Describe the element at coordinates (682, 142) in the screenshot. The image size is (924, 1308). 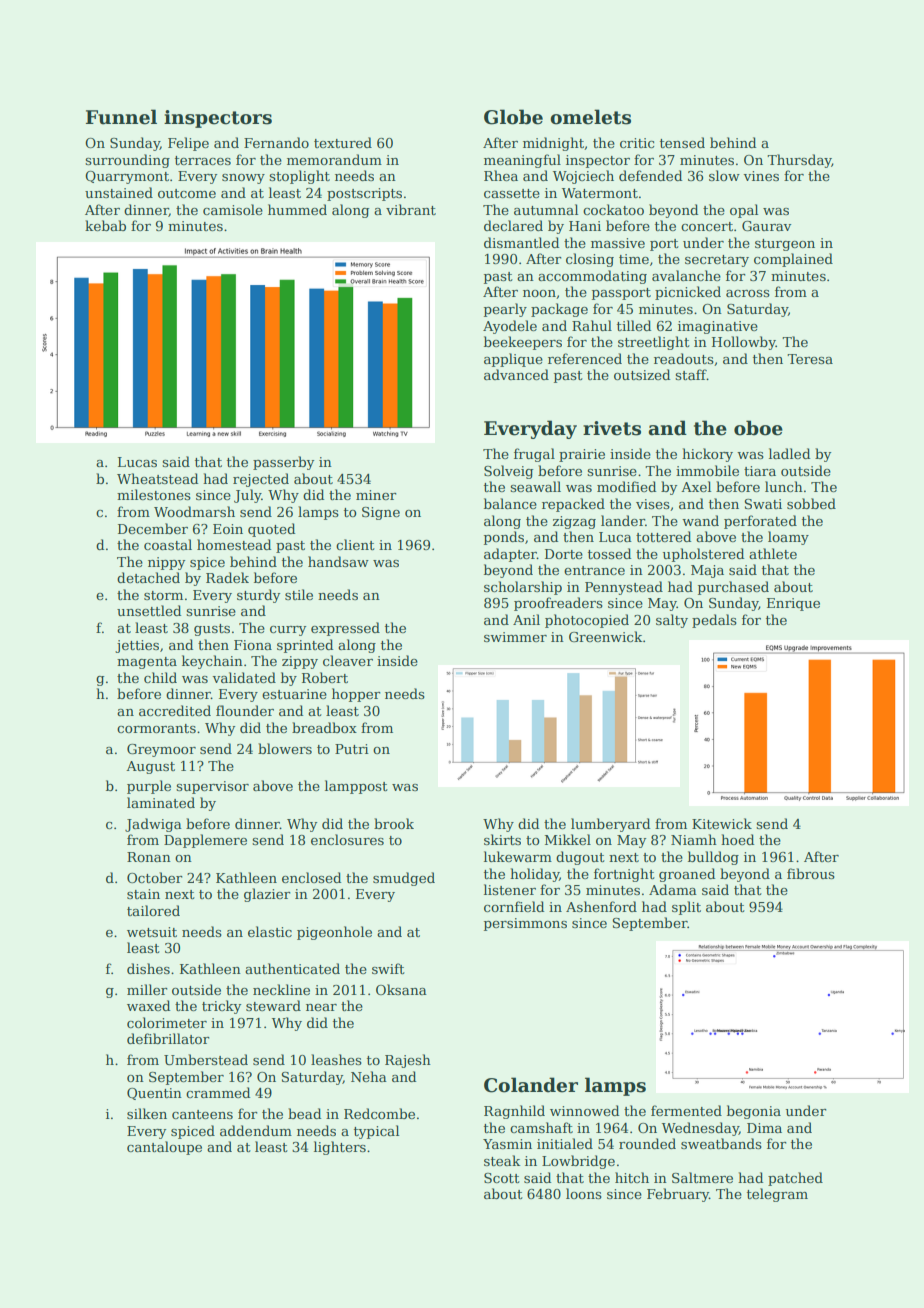
I see `tensed` at that location.
